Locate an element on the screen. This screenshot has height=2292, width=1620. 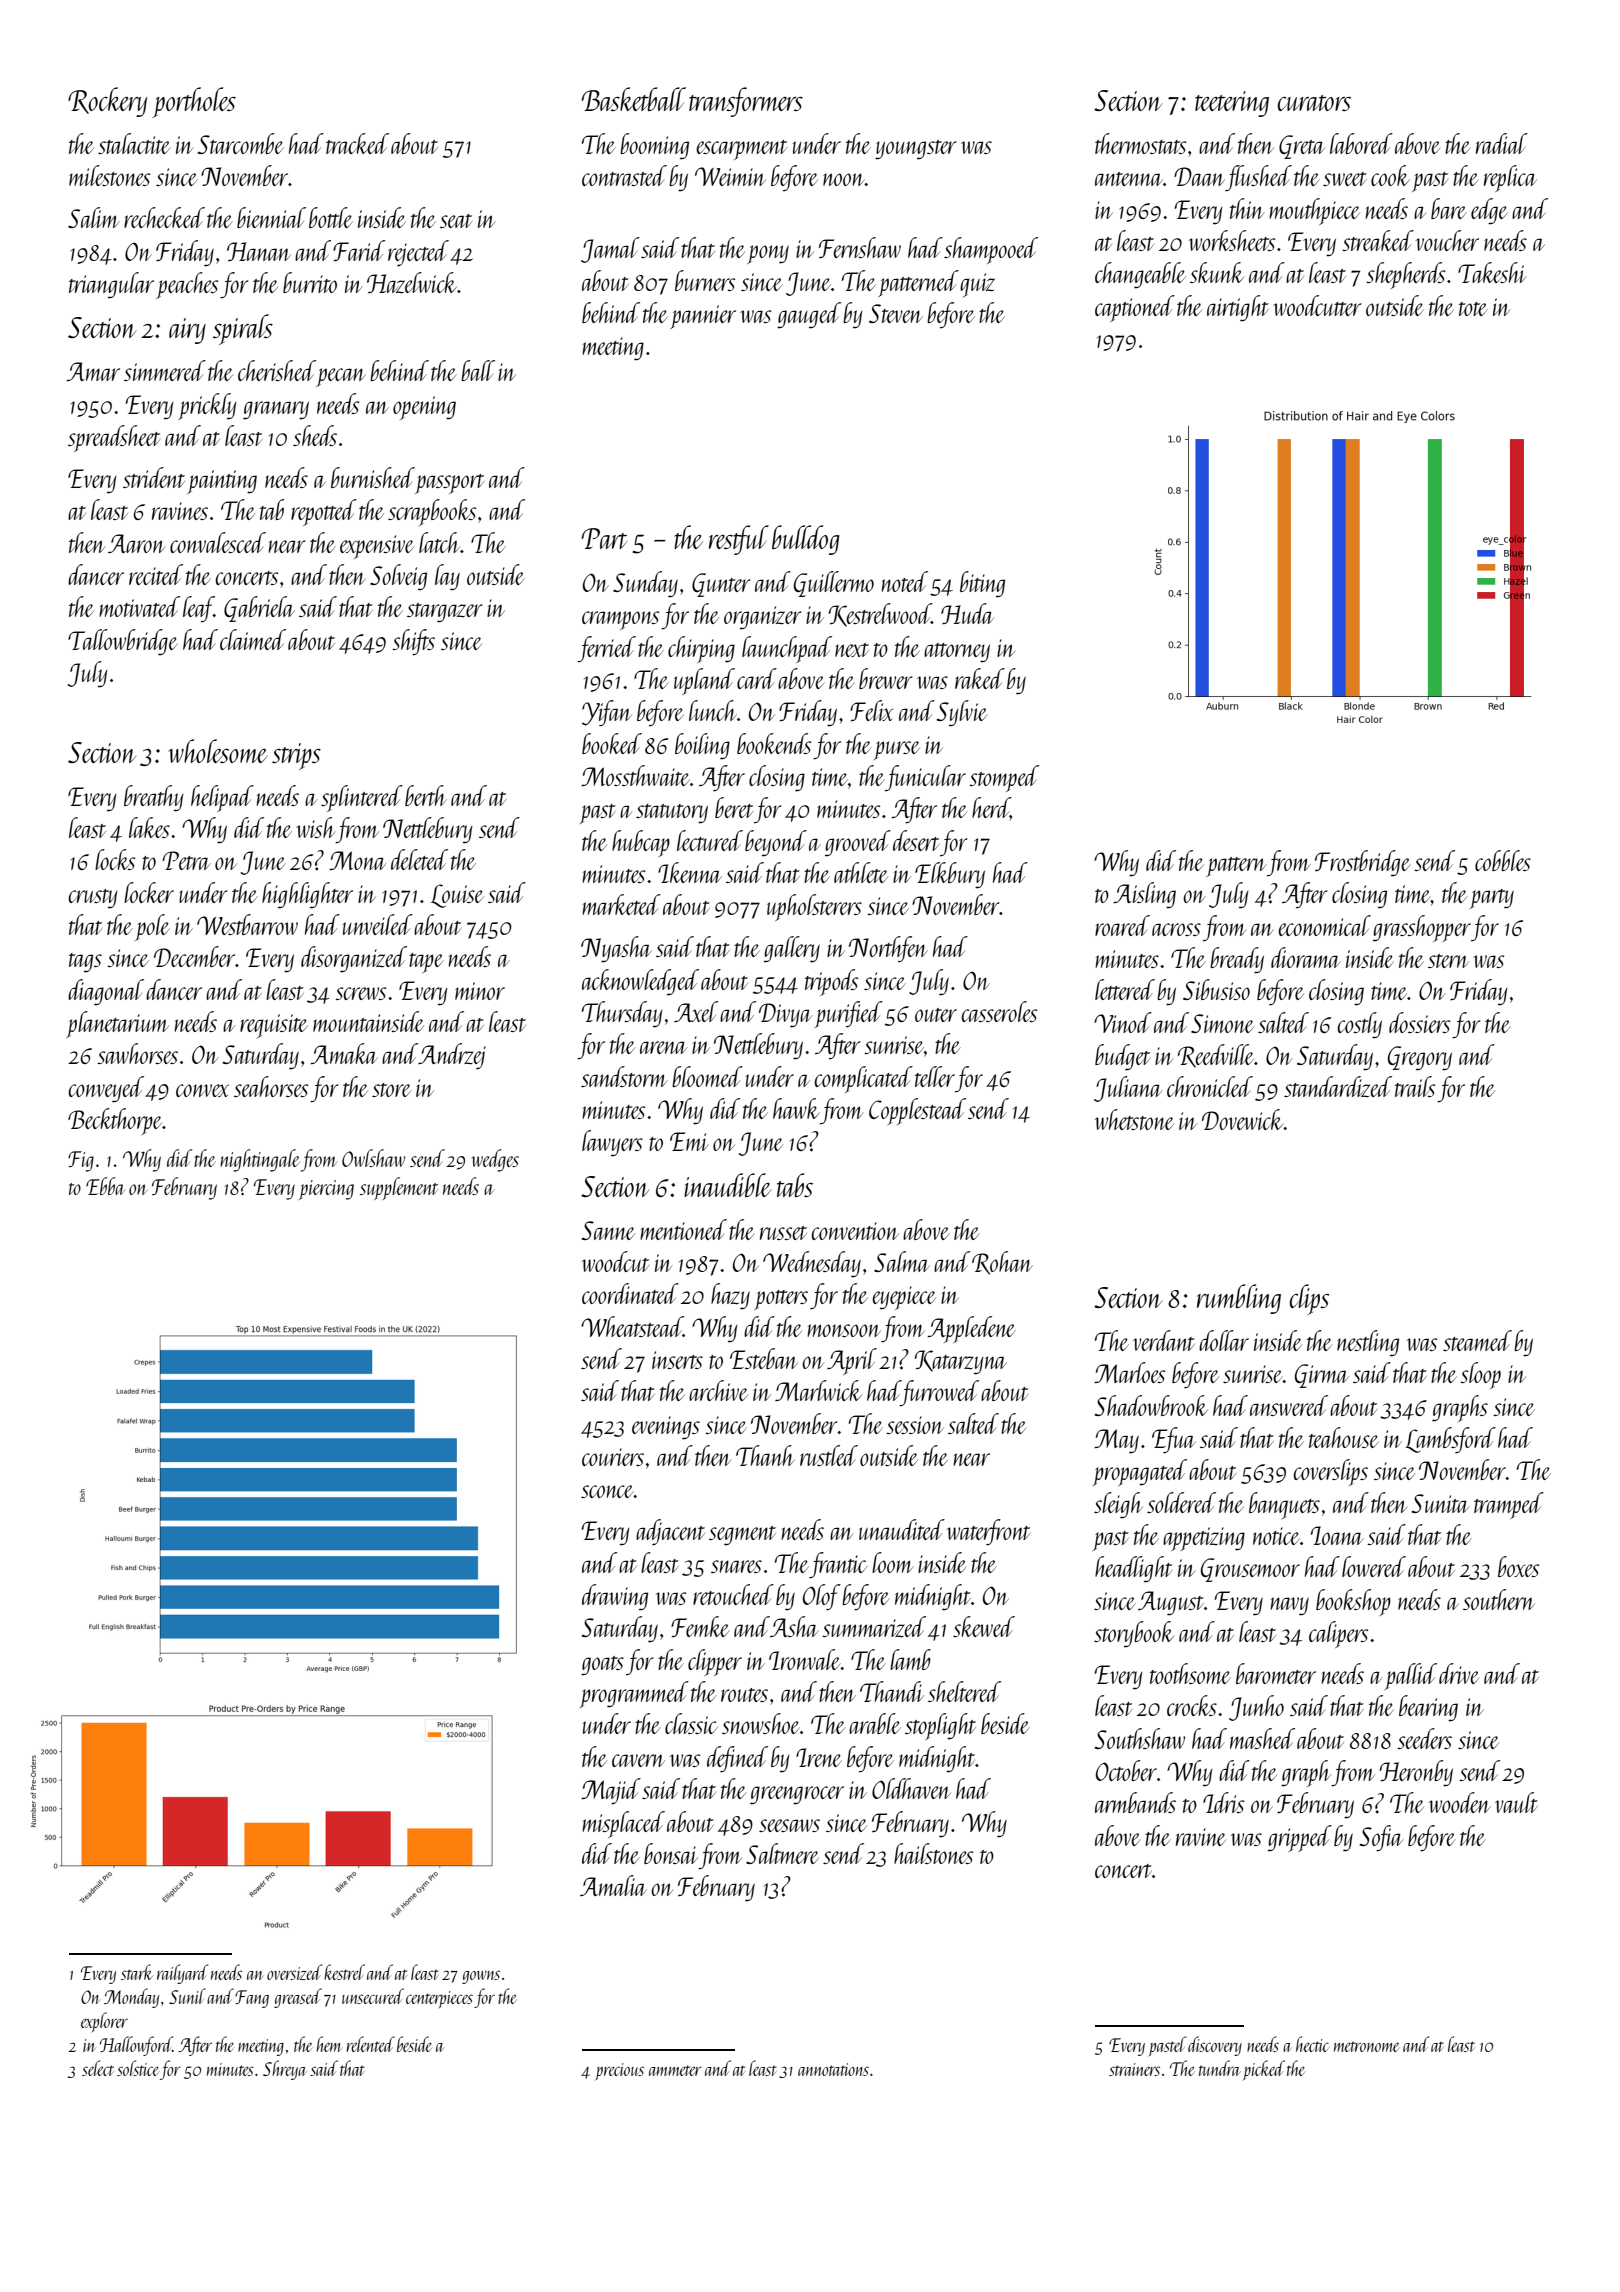
tote is located at coordinates (1473, 309).
